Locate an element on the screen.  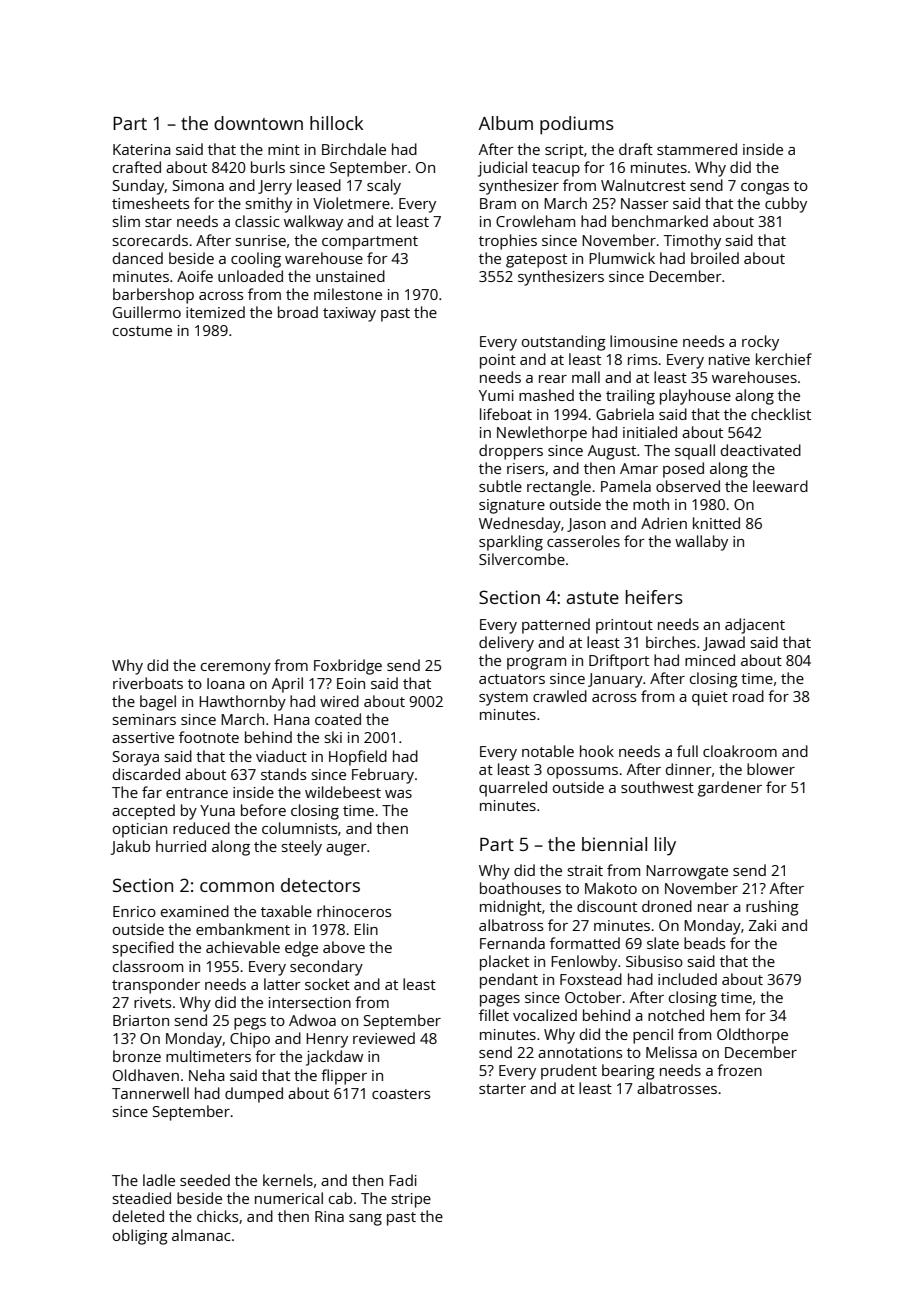
latter is located at coordinates (282, 984).
